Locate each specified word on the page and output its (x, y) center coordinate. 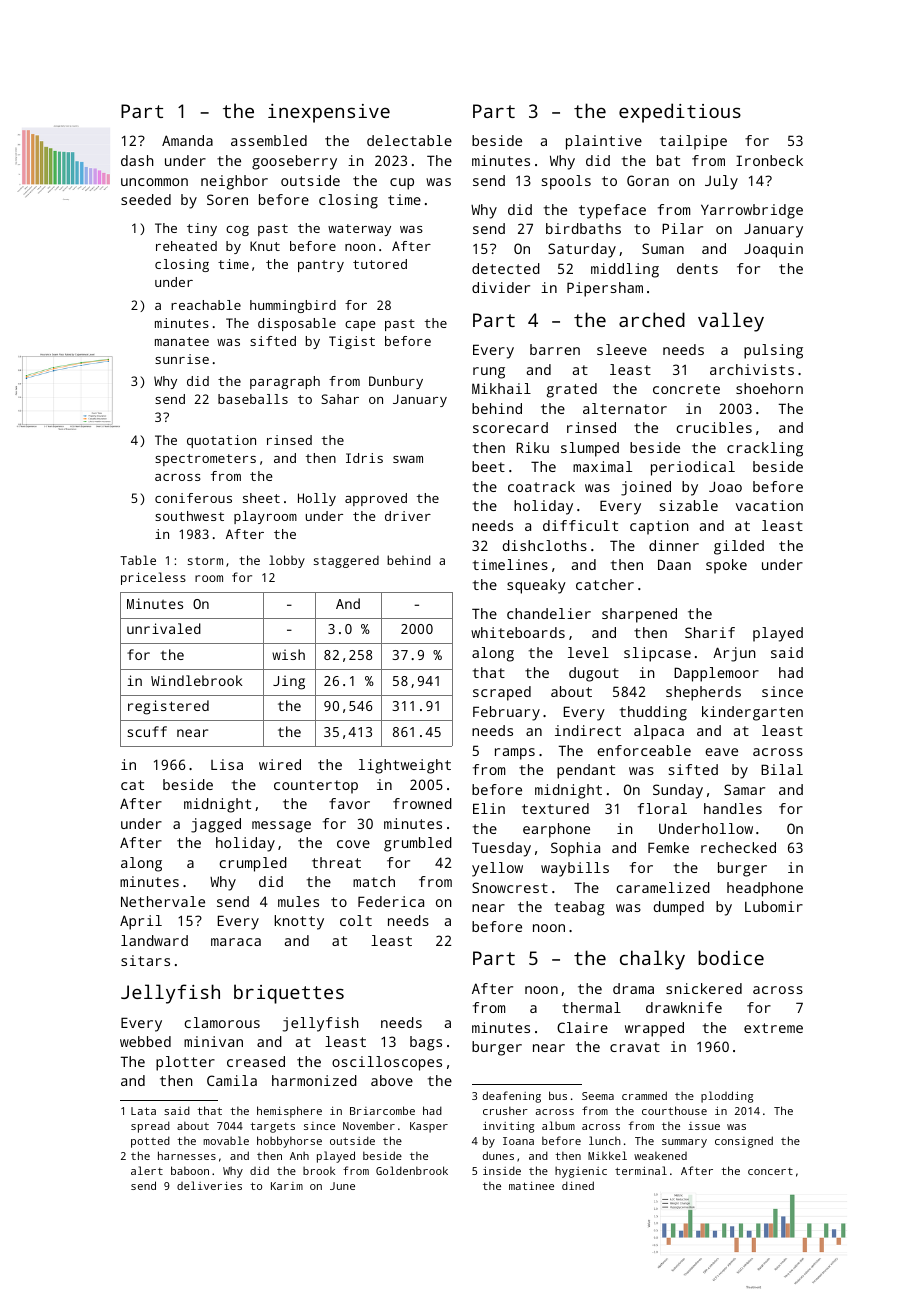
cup (402, 184)
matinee (531, 1186)
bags (426, 1043)
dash (137, 160)
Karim (287, 1186)
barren (555, 349)
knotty (299, 922)
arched (652, 319)
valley (731, 322)
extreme (773, 1028)
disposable (297, 324)
